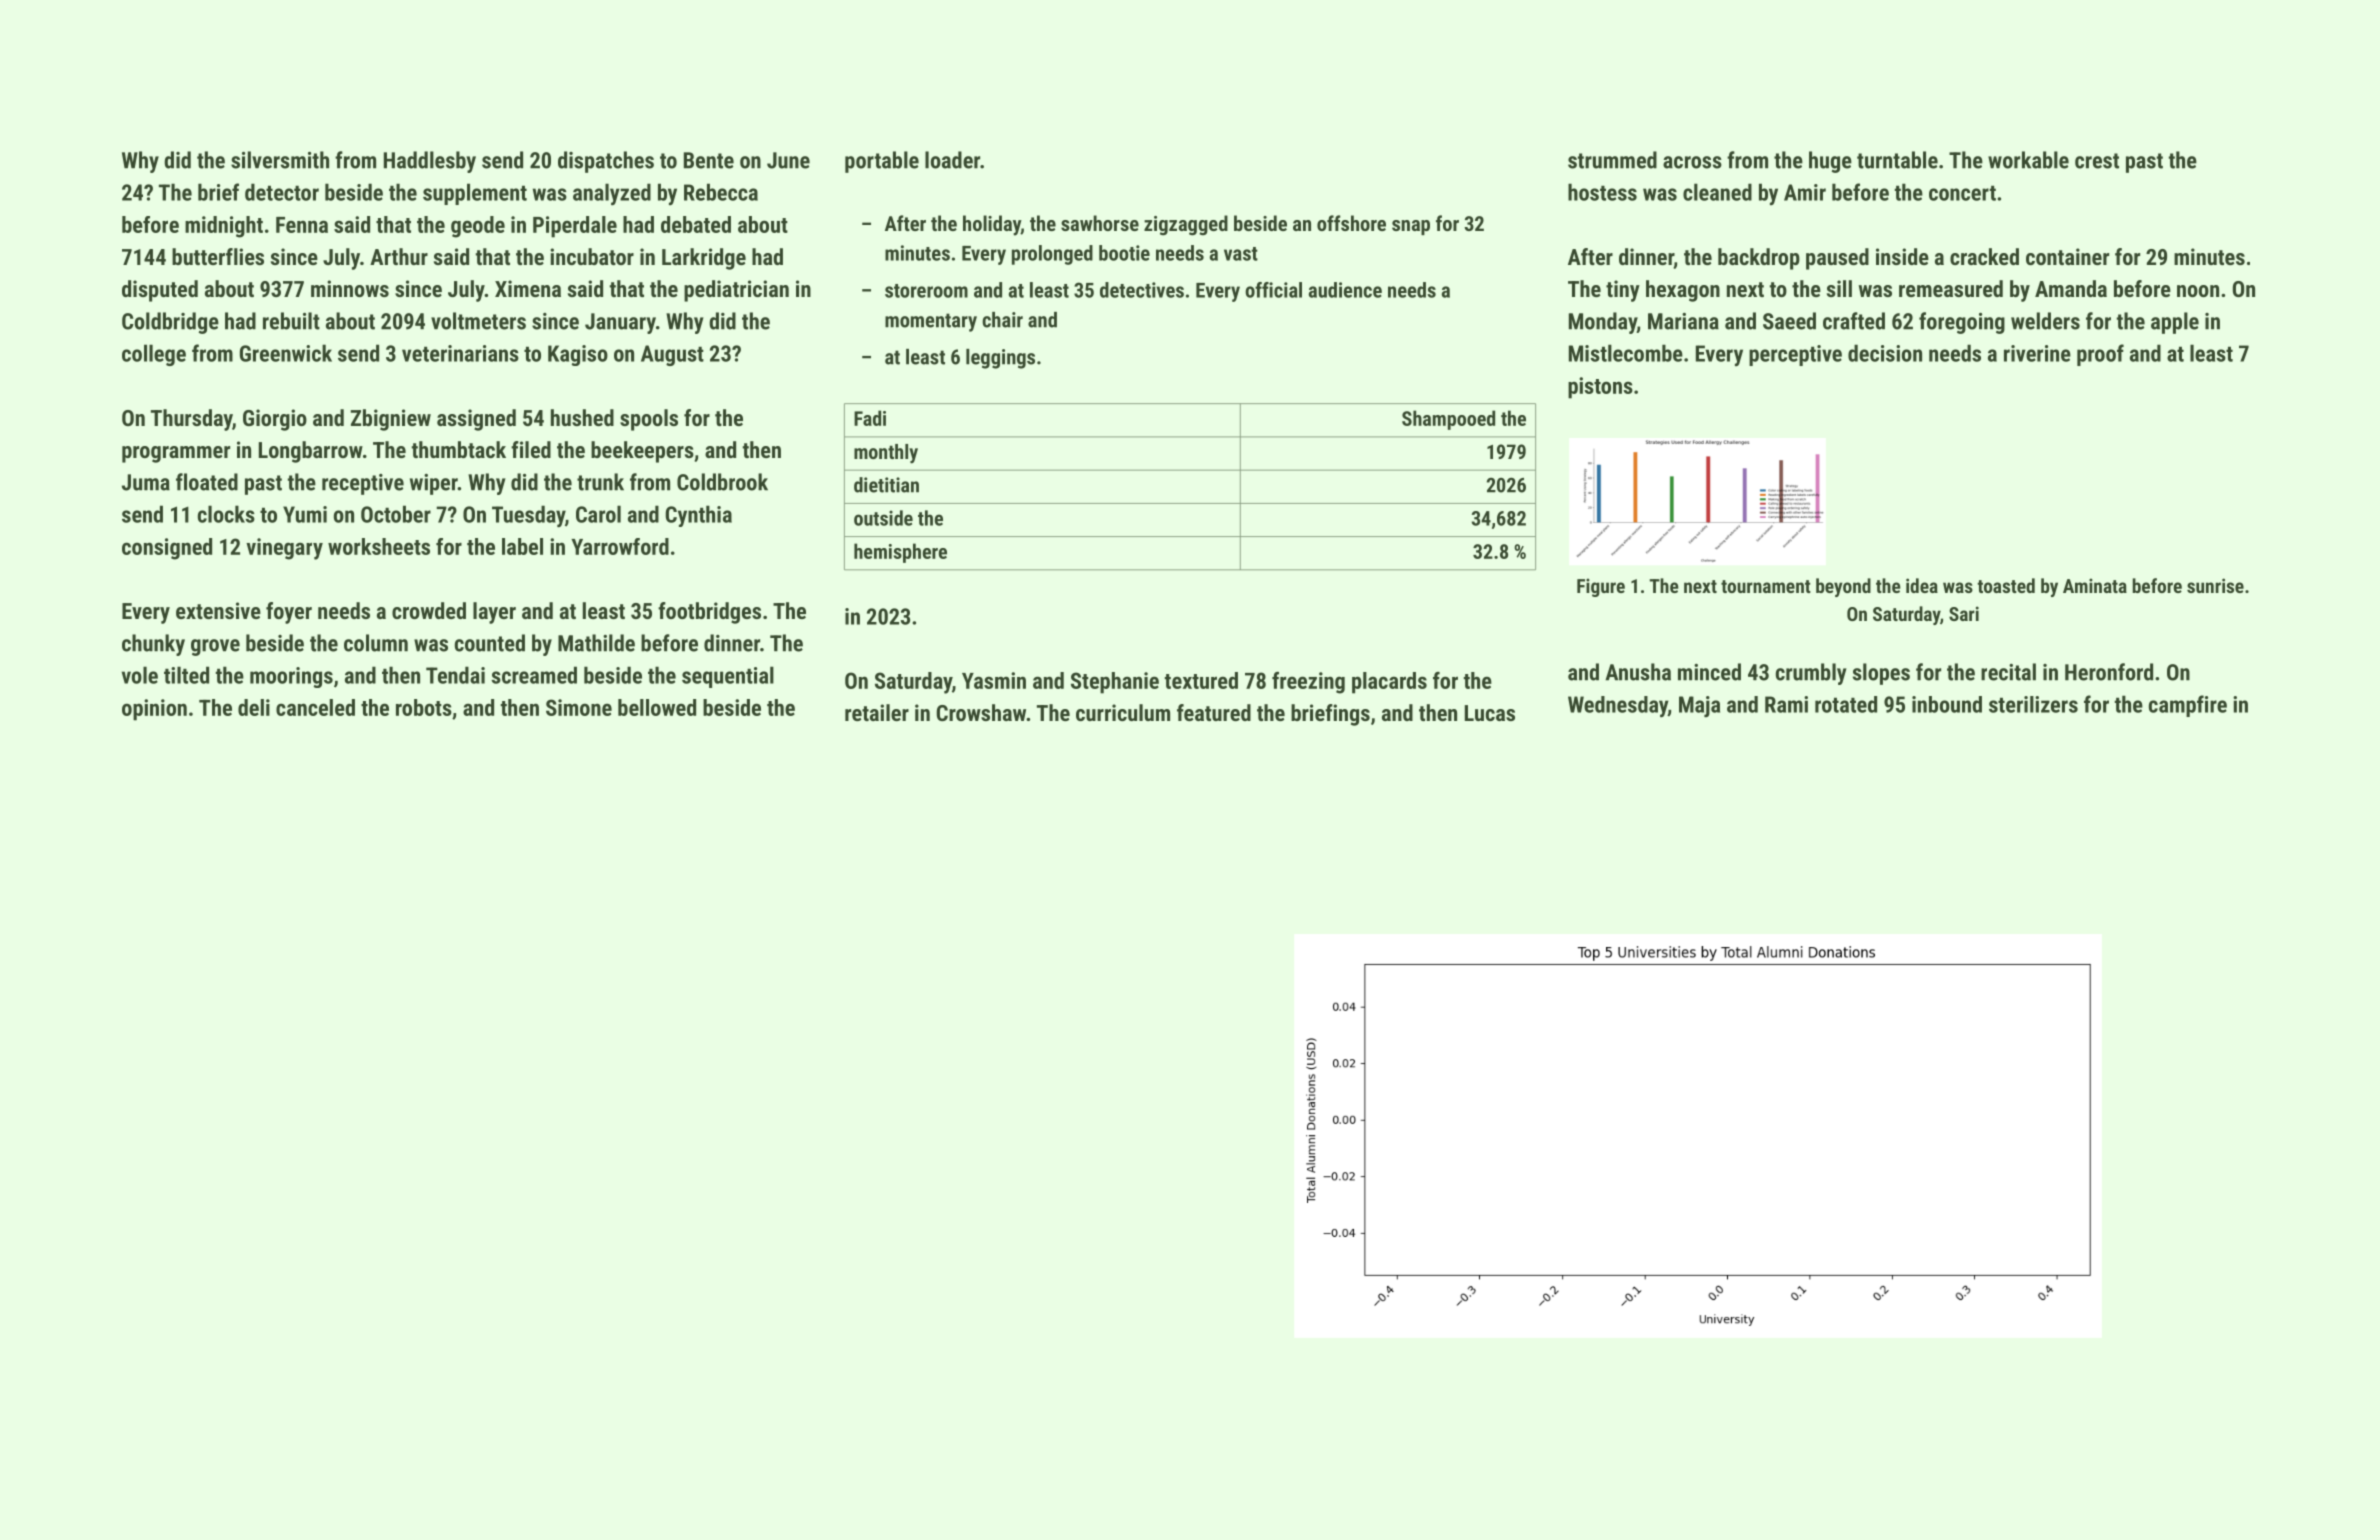  I want to click on butterflies, so click(218, 256).
